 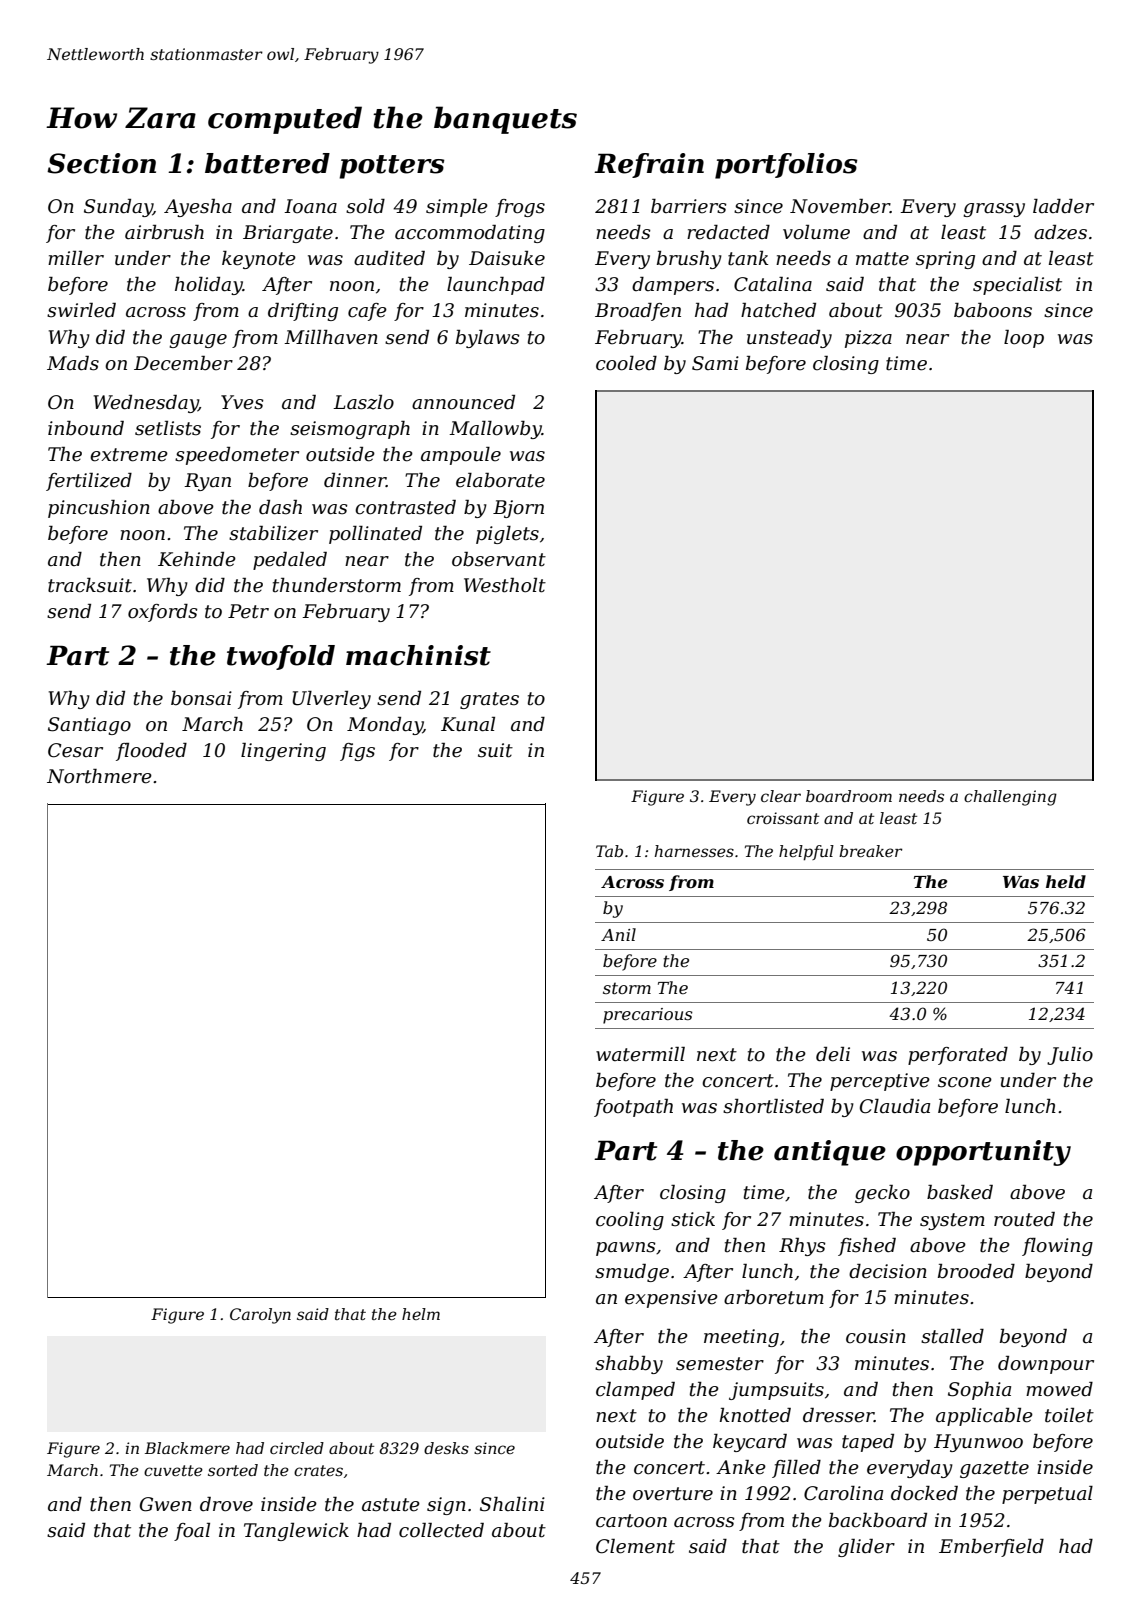 What do you see at coordinates (979, 1391) in the document?
I see `Sophia` at bounding box center [979, 1391].
